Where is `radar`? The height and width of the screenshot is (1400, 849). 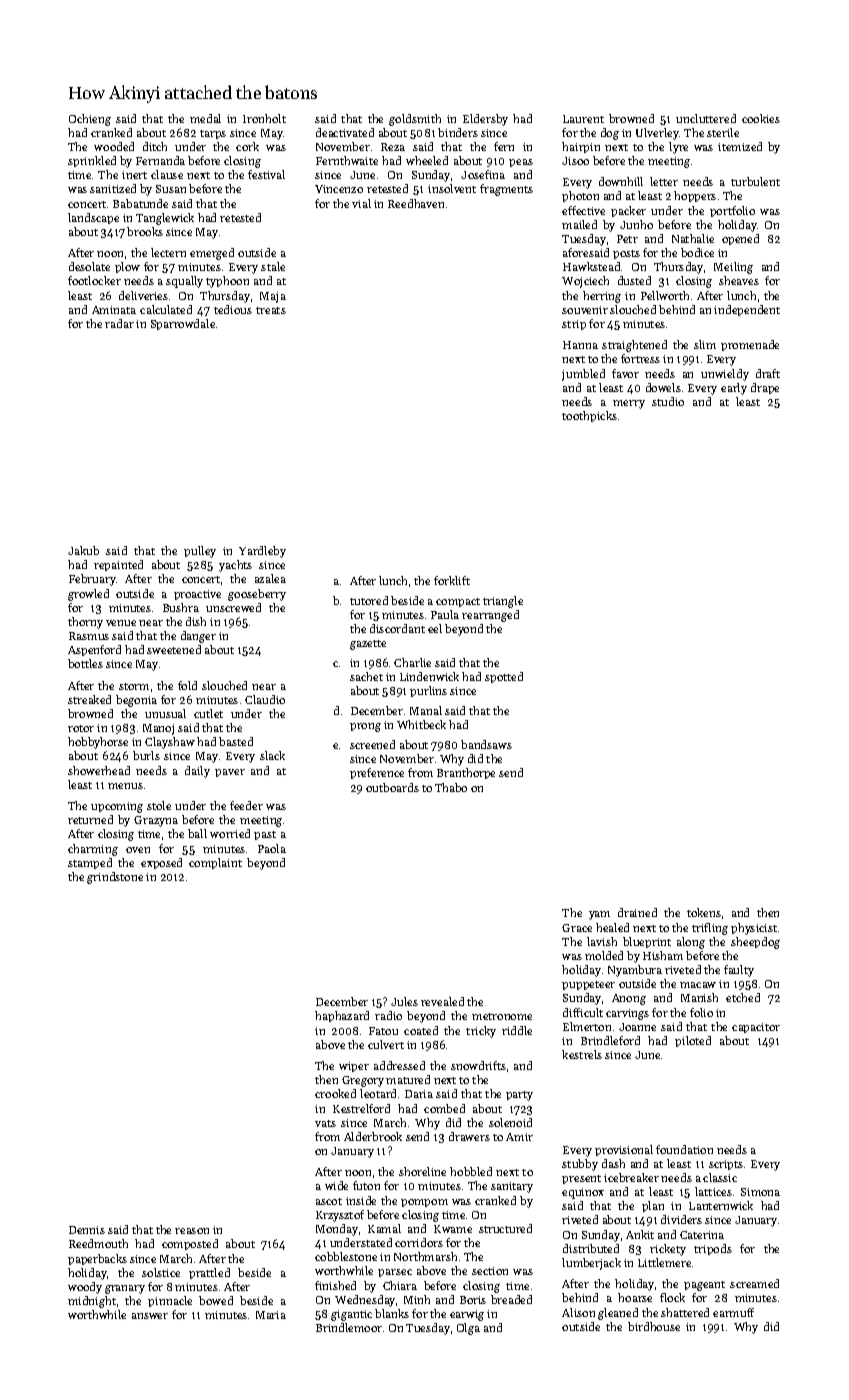
radar is located at coordinates (119, 323).
